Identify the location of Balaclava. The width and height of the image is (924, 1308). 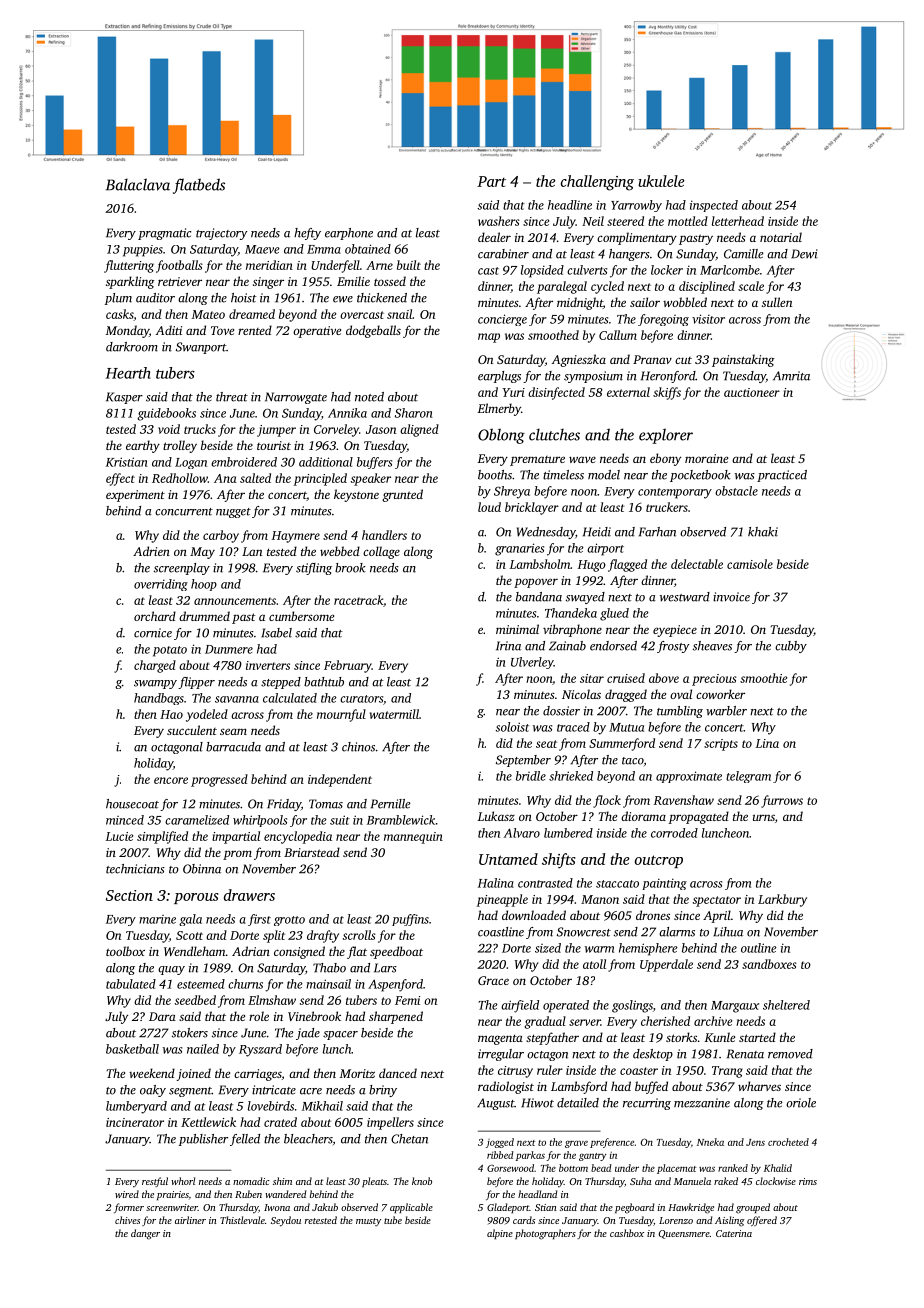
(138, 184).
